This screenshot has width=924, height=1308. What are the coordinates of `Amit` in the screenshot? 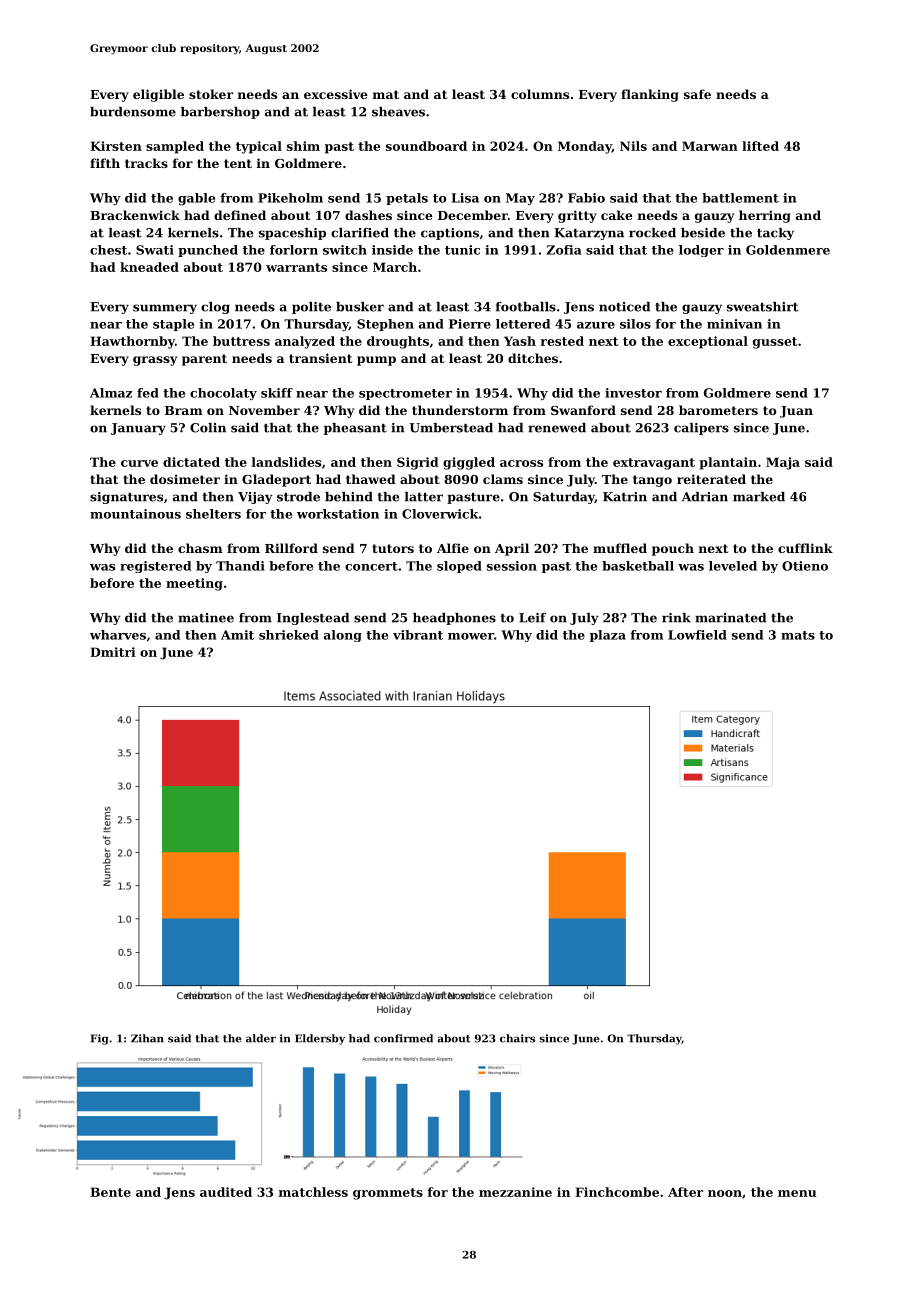 It's located at (237, 635).
